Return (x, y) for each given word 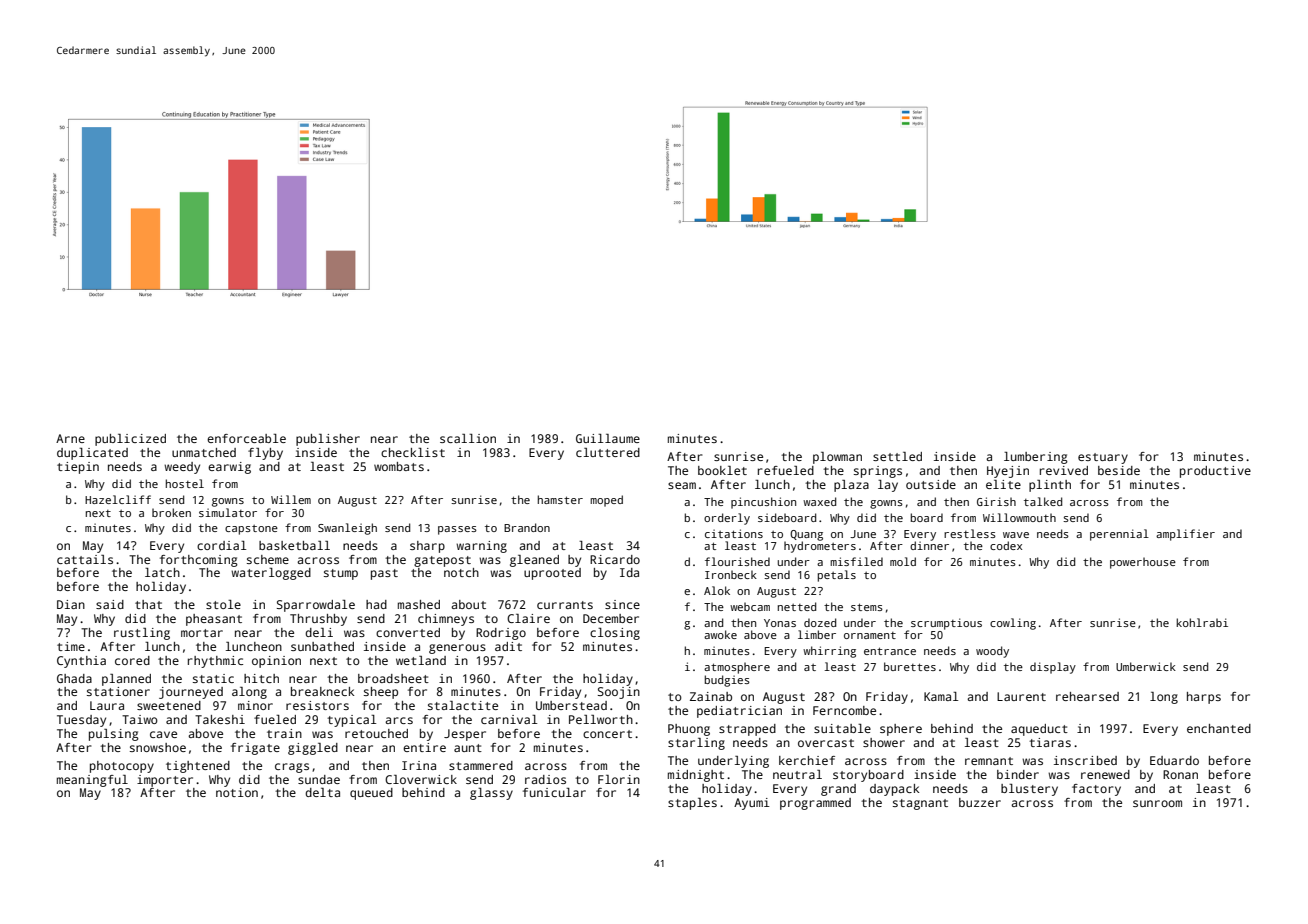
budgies (727, 681)
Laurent (1021, 696)
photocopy (122, 767)
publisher (328, 440)
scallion (468, 438)
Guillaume (608, 438)
